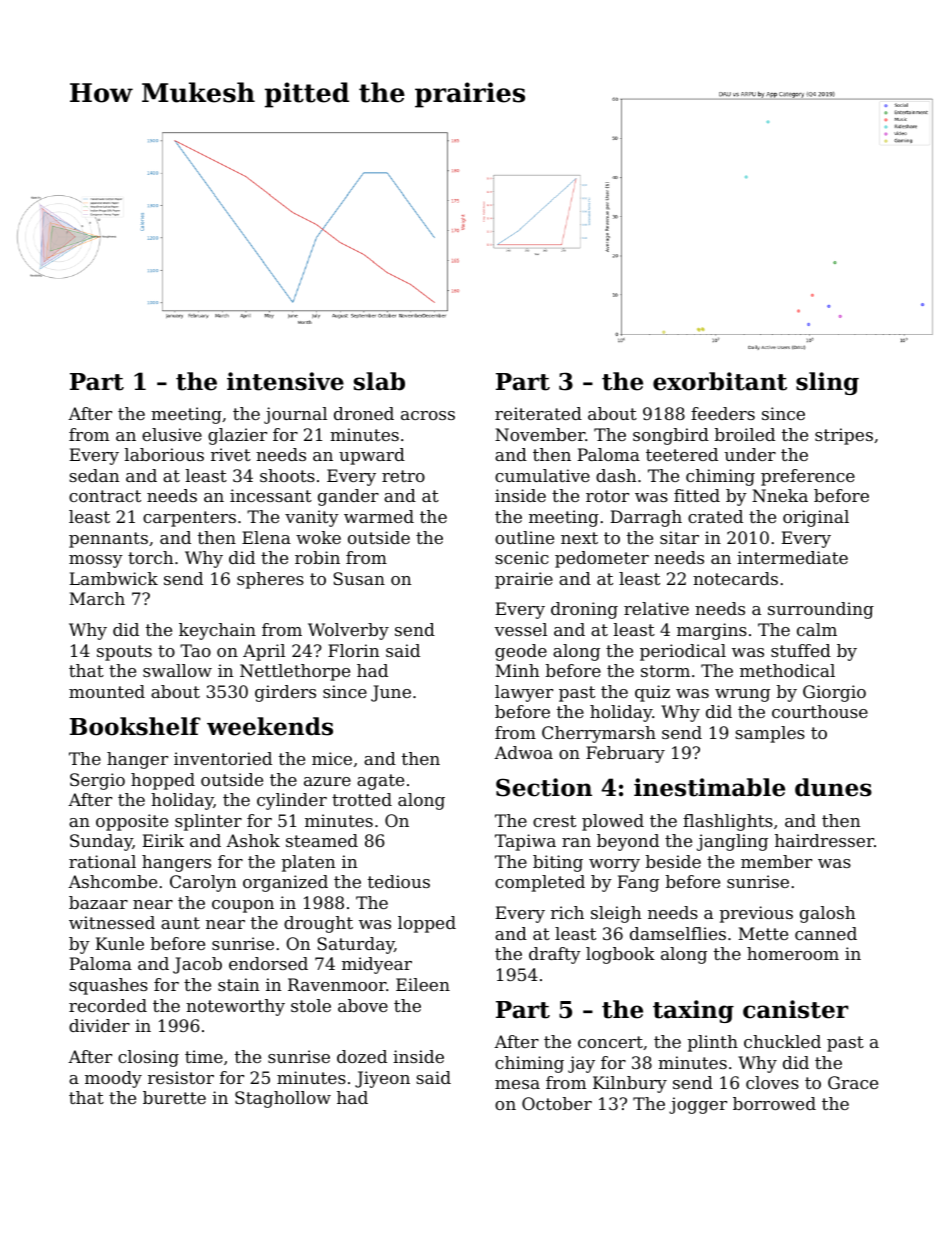 This screenshot has width=952, height=1233. I want to click on intensive, so click(285, 381).
